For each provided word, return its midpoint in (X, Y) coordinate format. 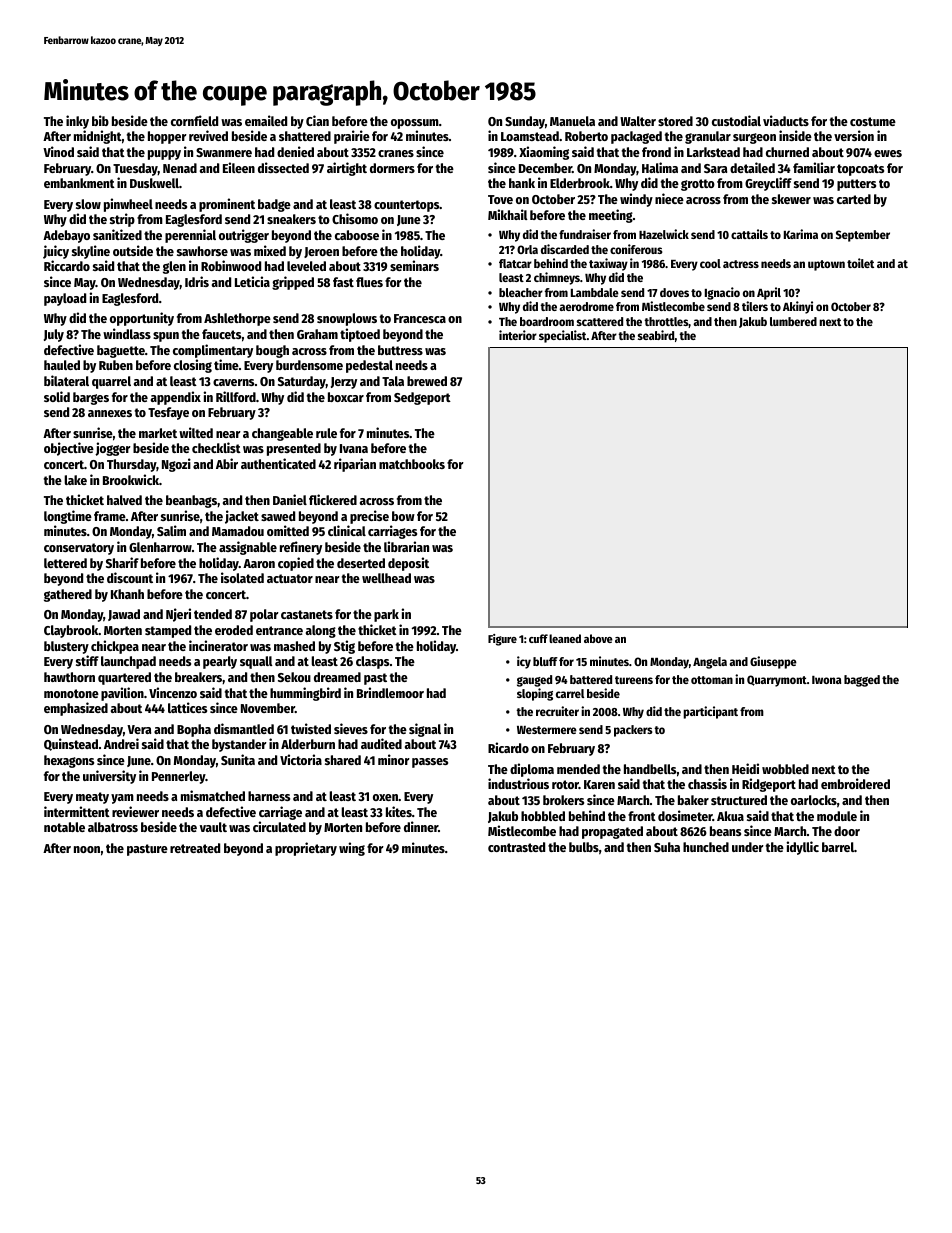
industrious (518, 783)
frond (656, 152)
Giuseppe (773, 662)
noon (87, 849)
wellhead (386, 578)
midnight (98, 137)
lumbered (793, 321)
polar (264, 615)
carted (854, 199)
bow (403, 516)
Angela (710, 663)
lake (75, 480)
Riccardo (67, 265)
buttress (400, 350)
